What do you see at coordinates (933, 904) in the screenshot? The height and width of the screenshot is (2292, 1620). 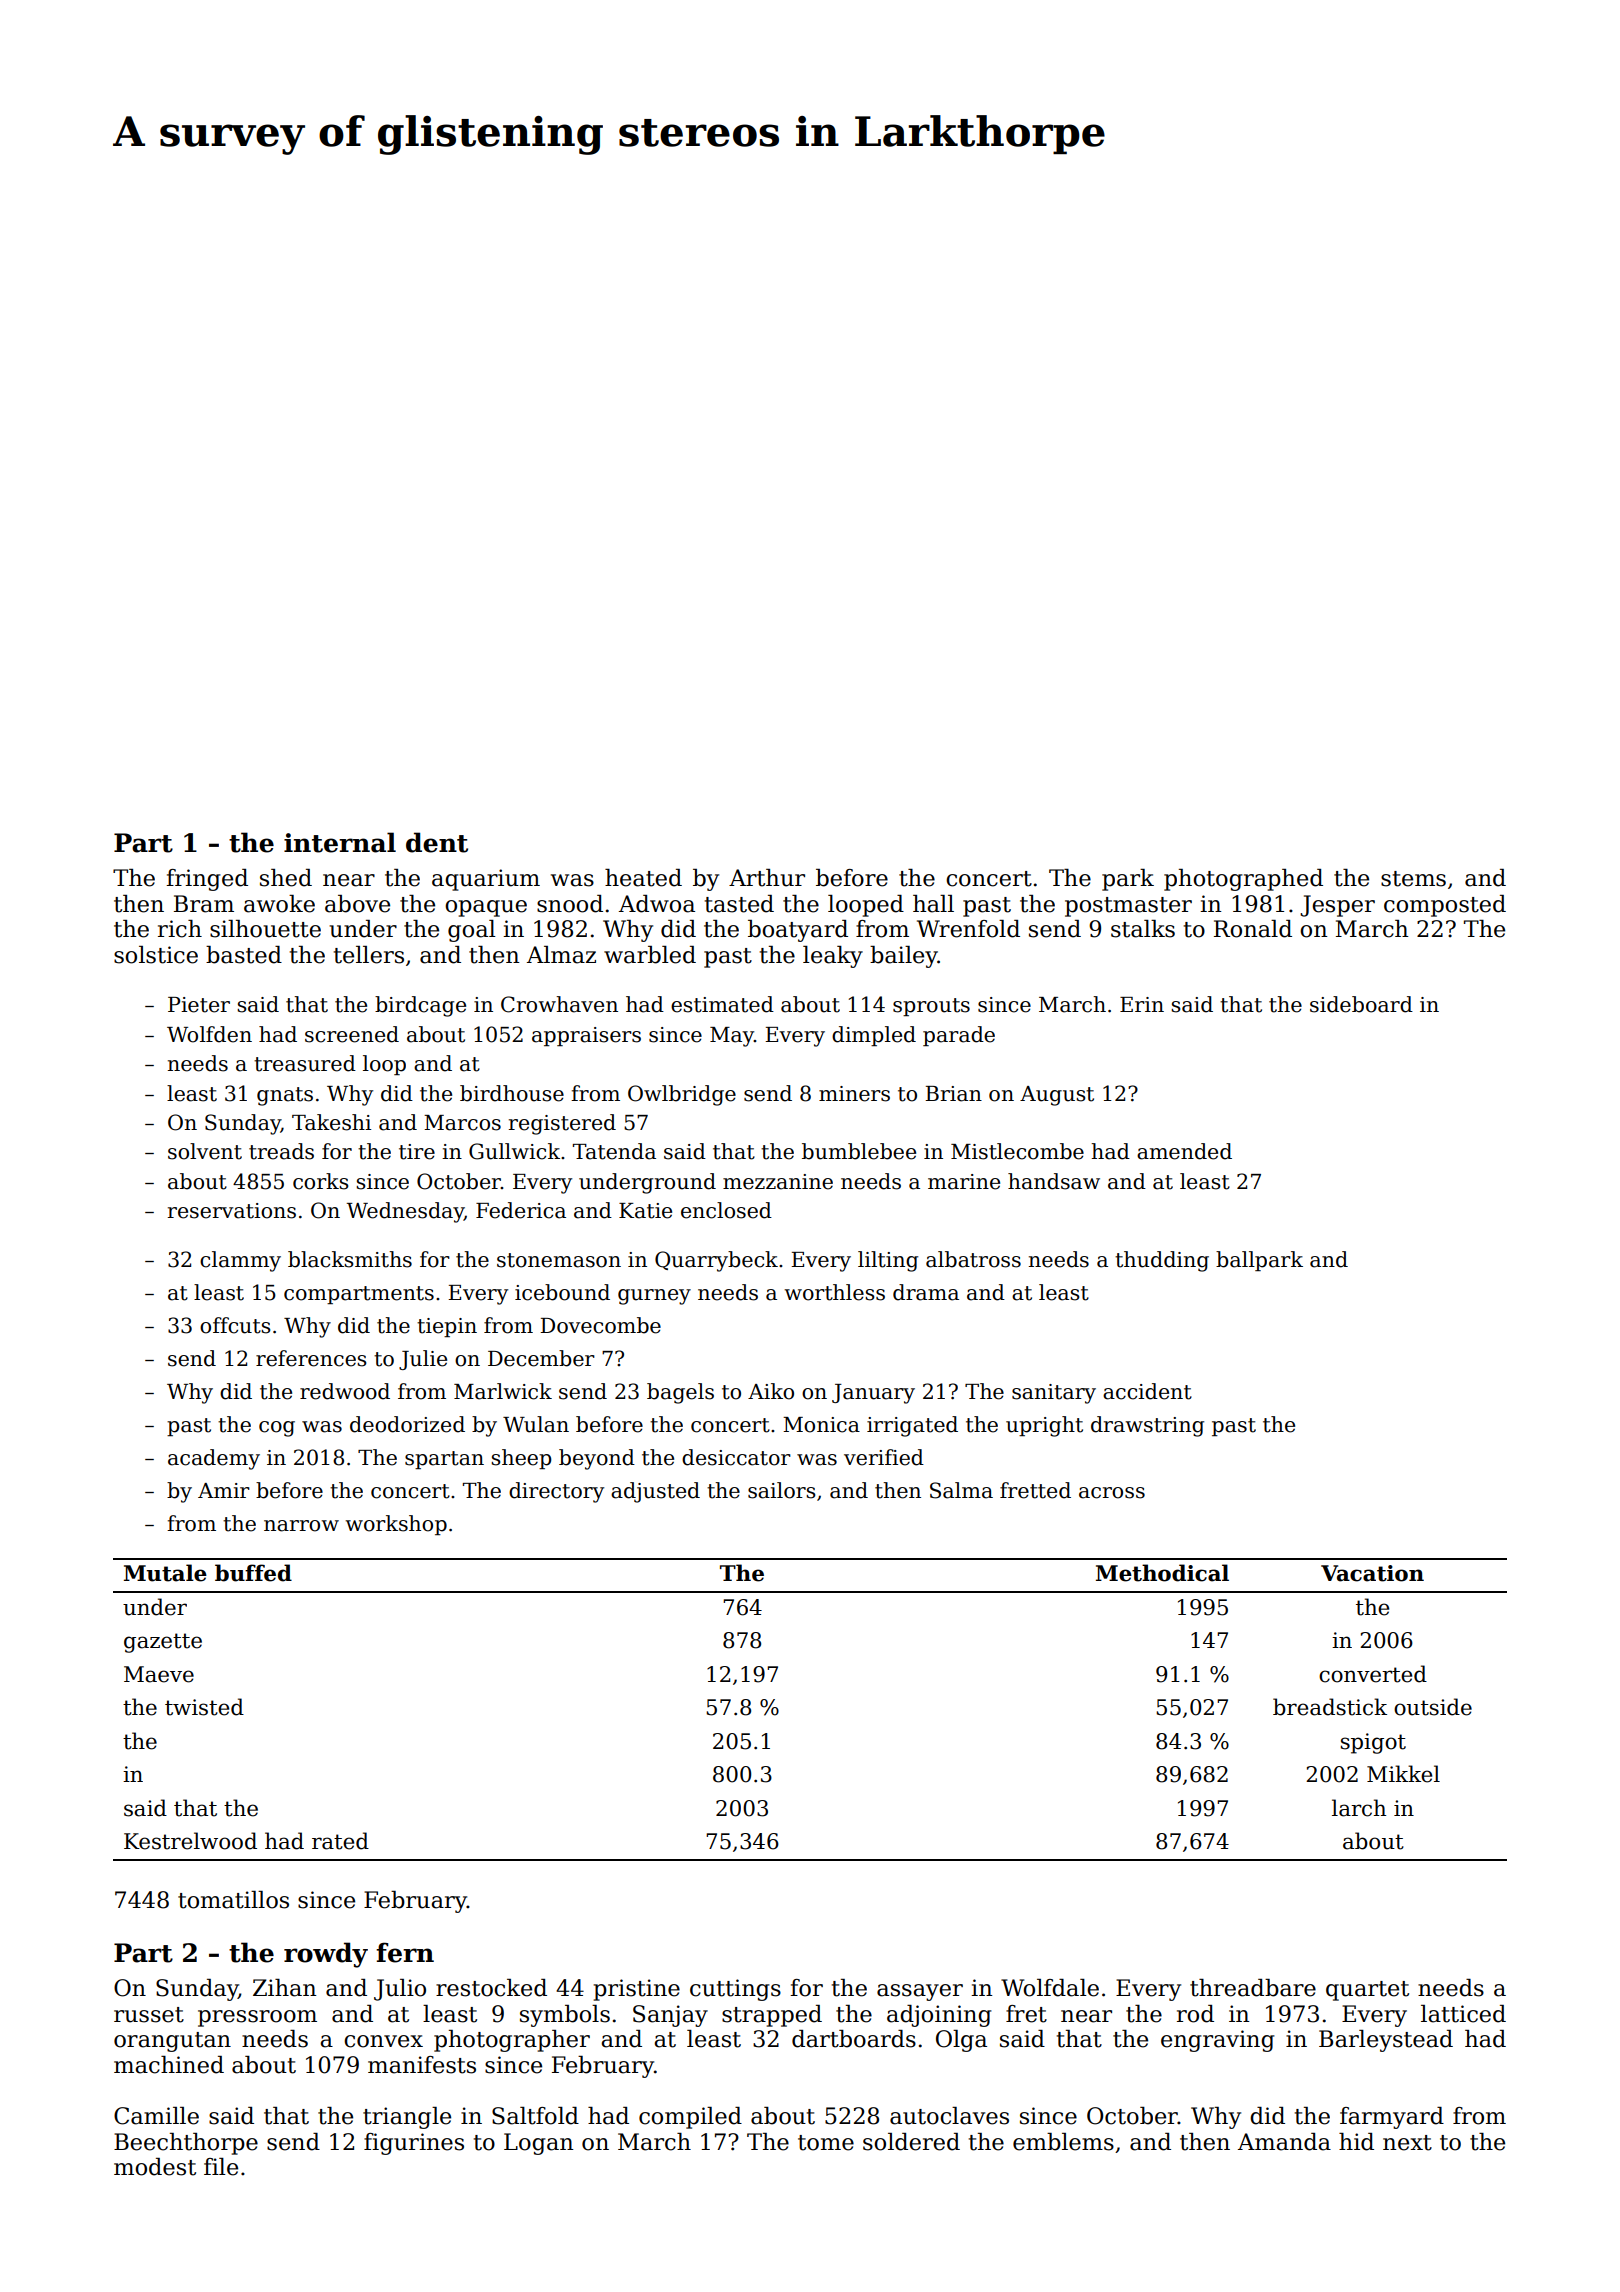 I see `hall` at bounding box center [933, 904].
